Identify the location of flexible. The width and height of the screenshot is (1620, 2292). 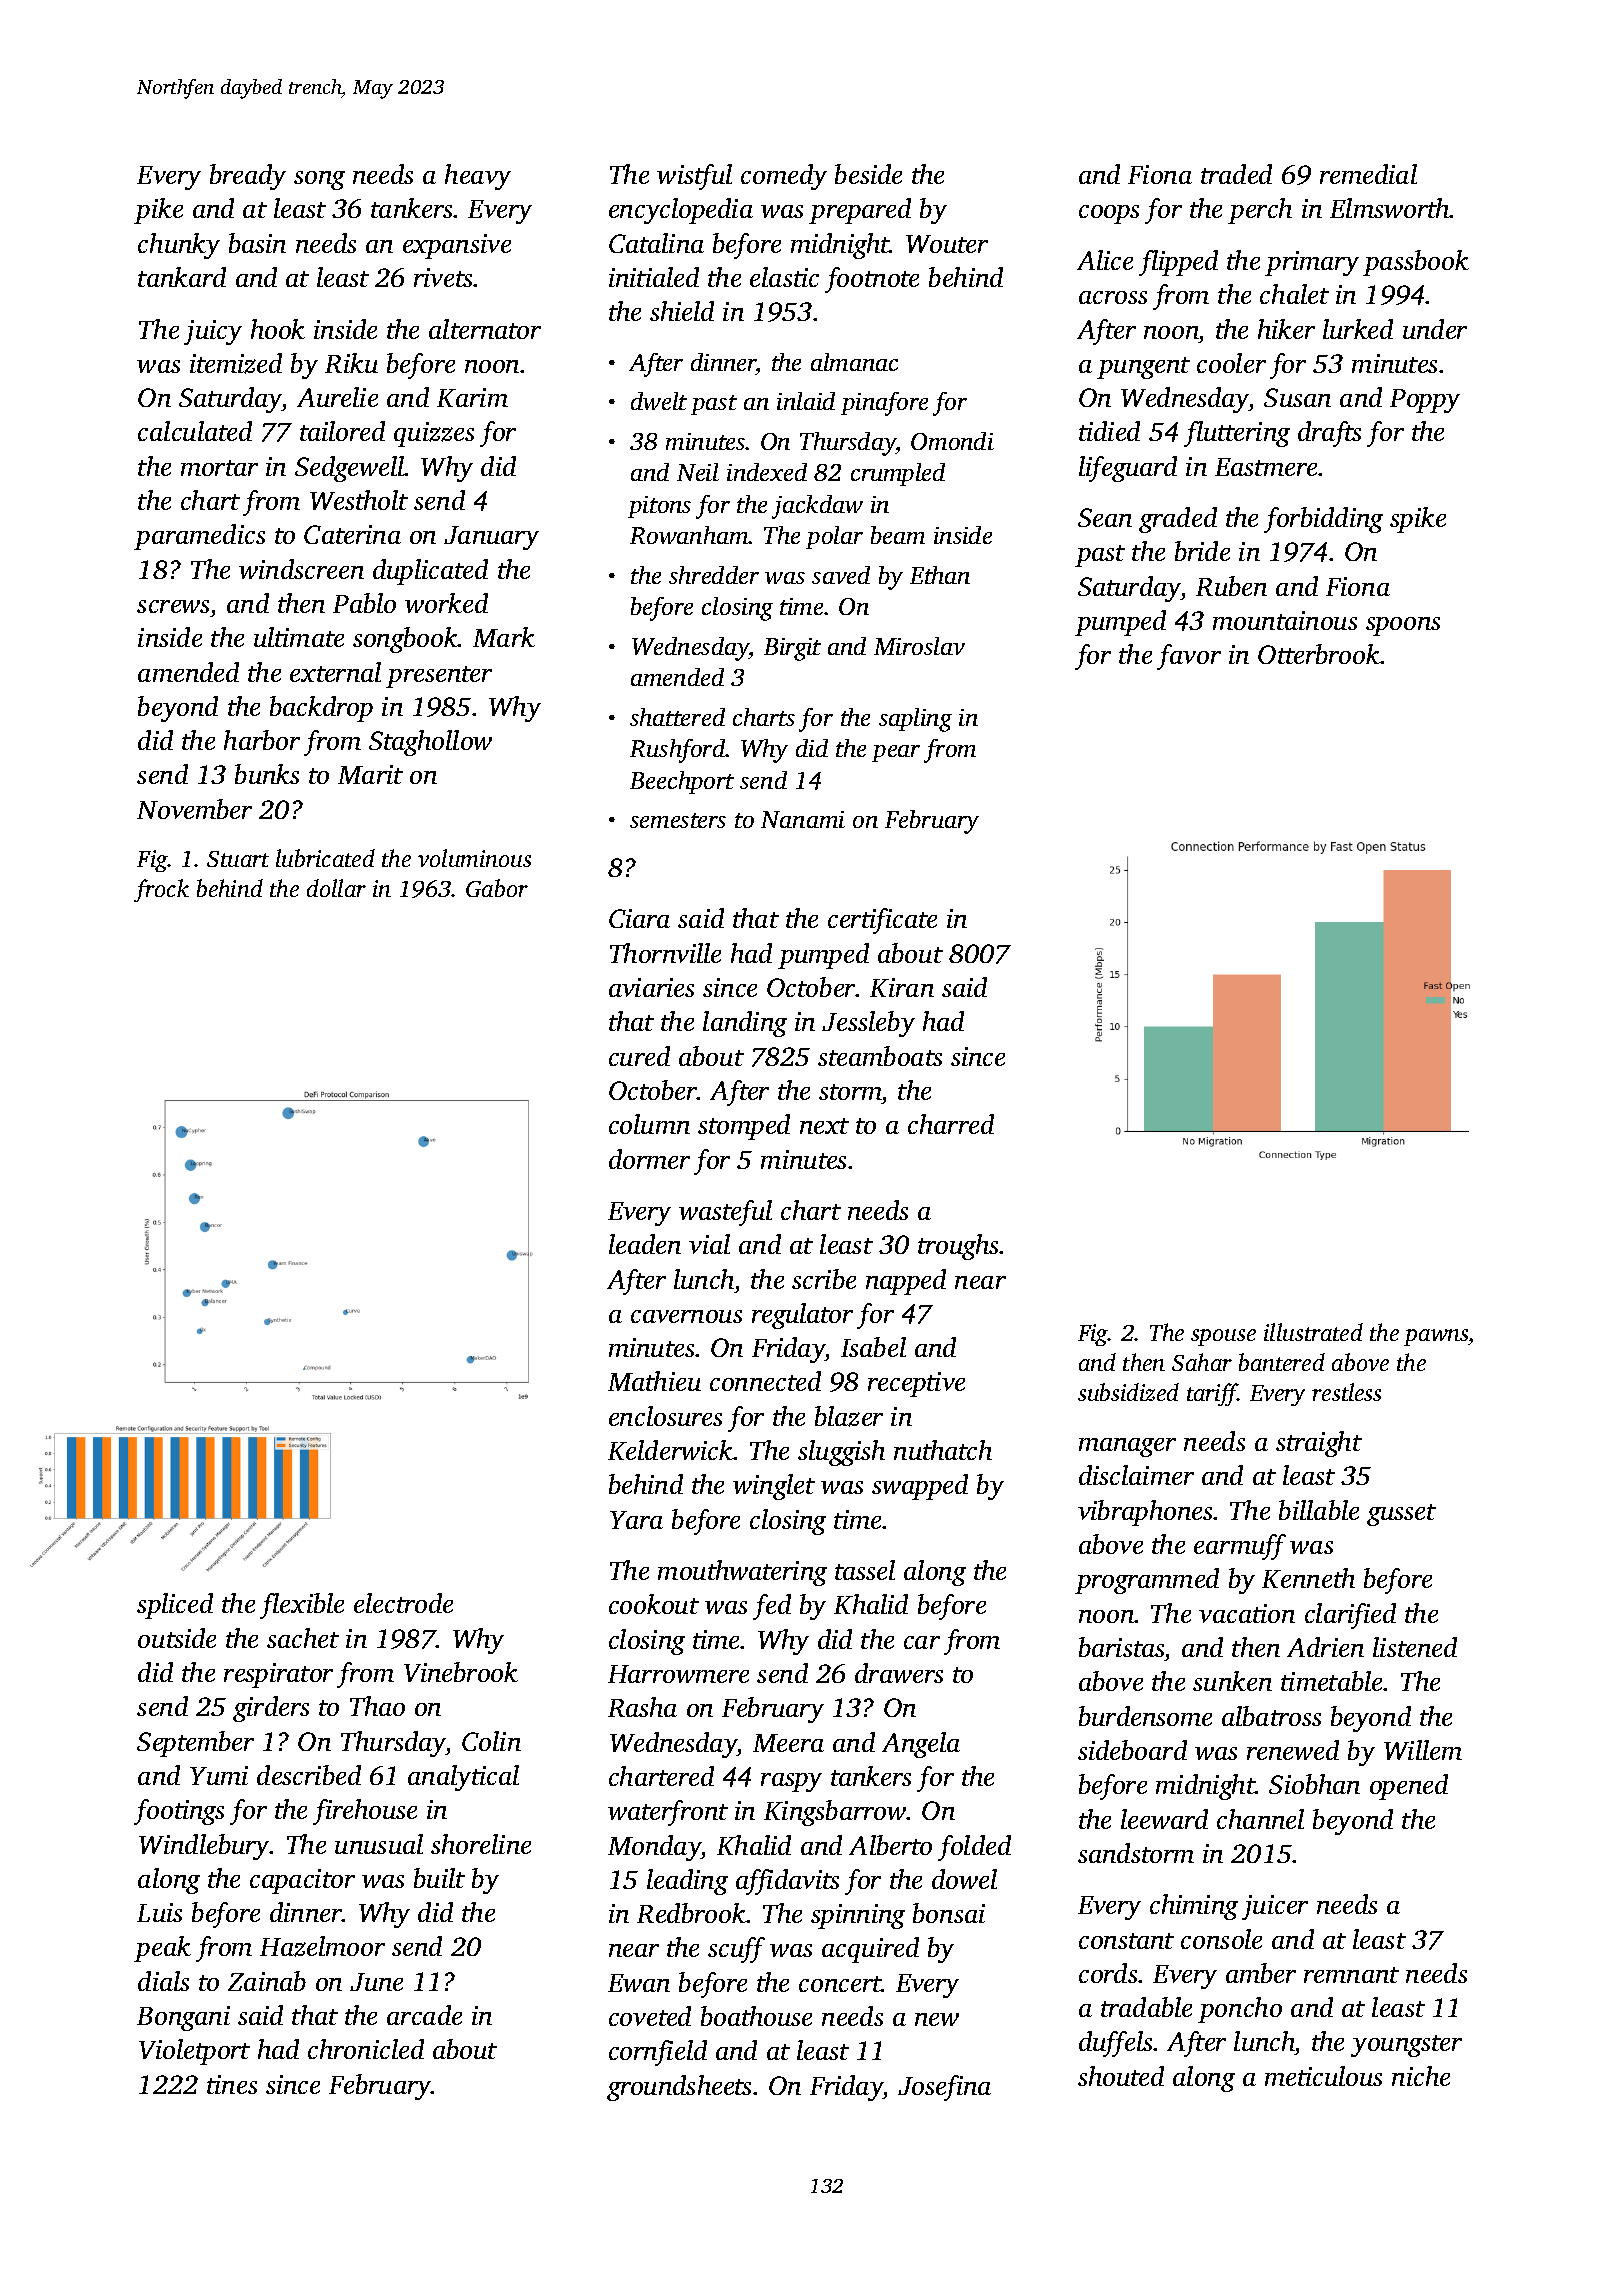
(302, 1606).
